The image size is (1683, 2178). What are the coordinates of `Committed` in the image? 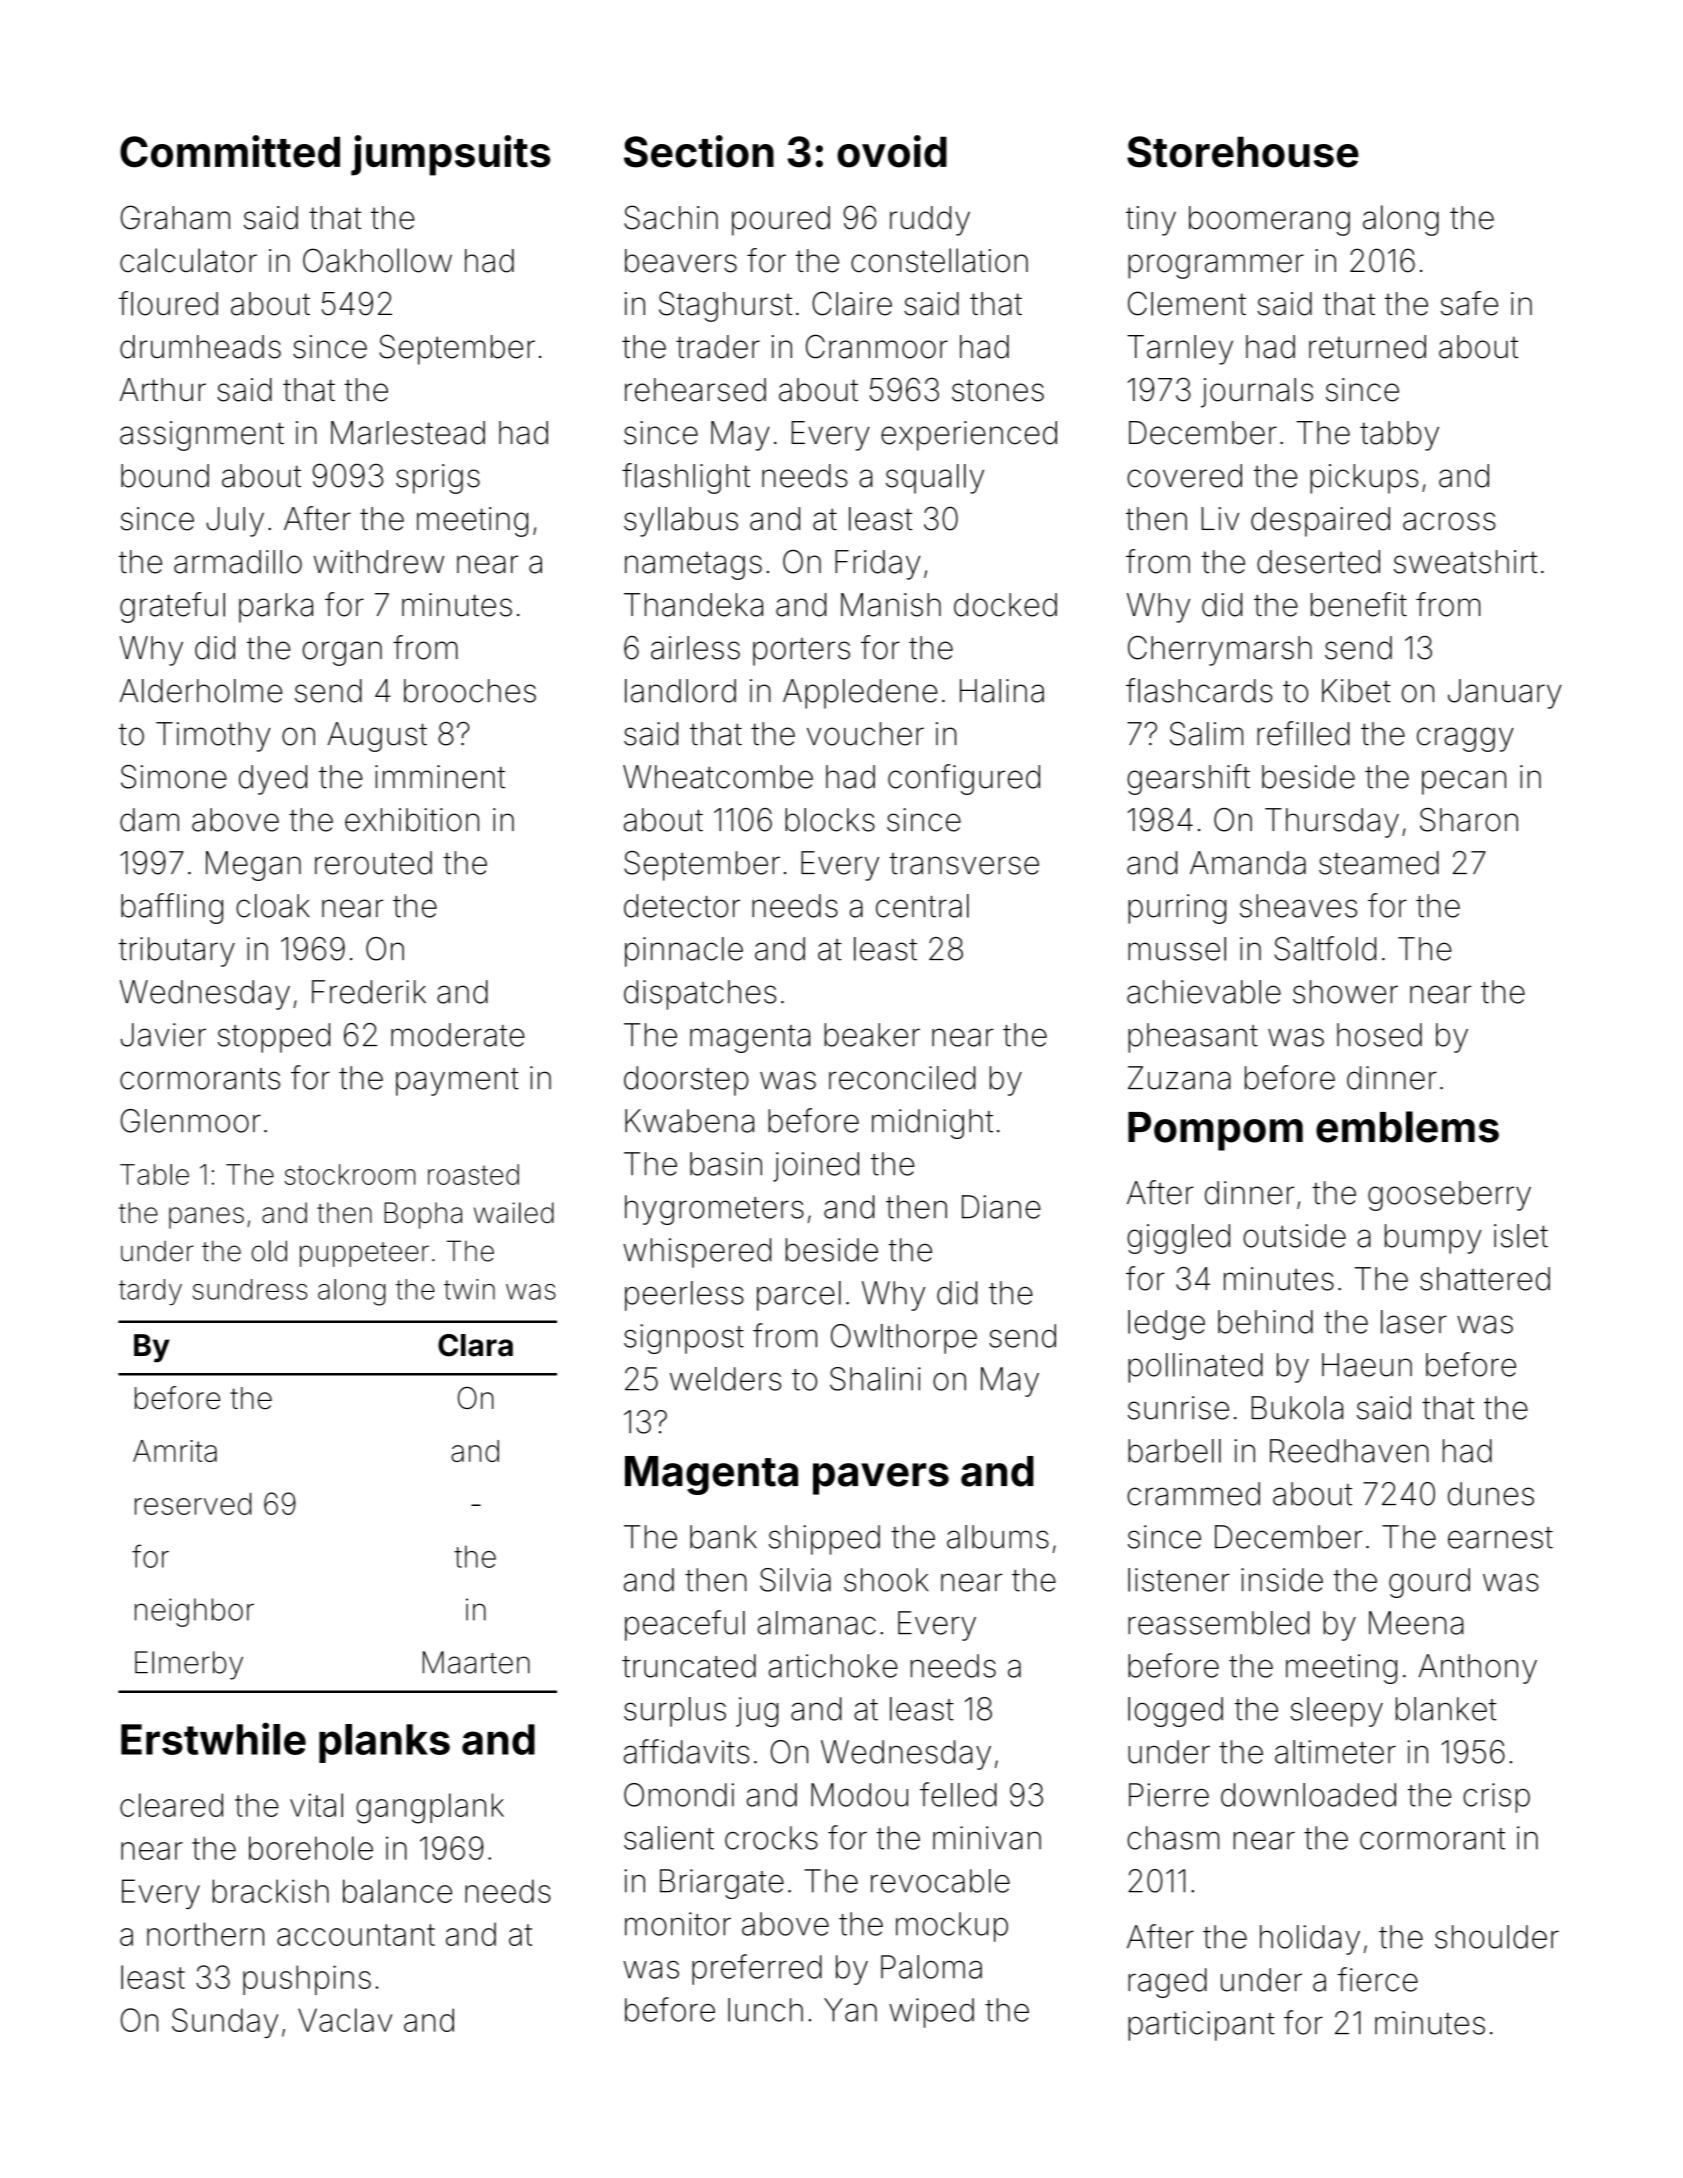 It's located at (230, 151).
